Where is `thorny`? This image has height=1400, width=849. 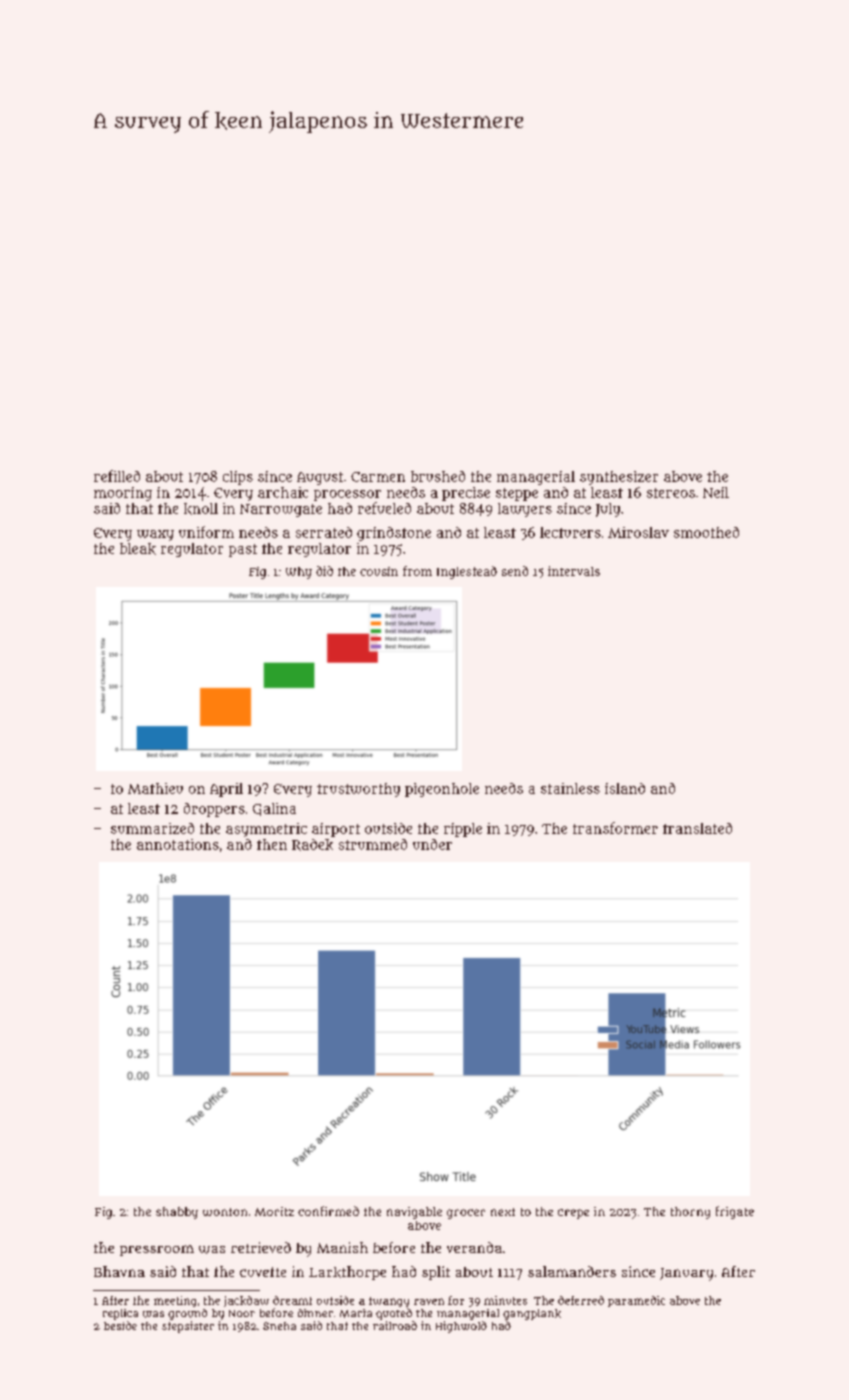 thorny is located at coordinates (690, 1213).
